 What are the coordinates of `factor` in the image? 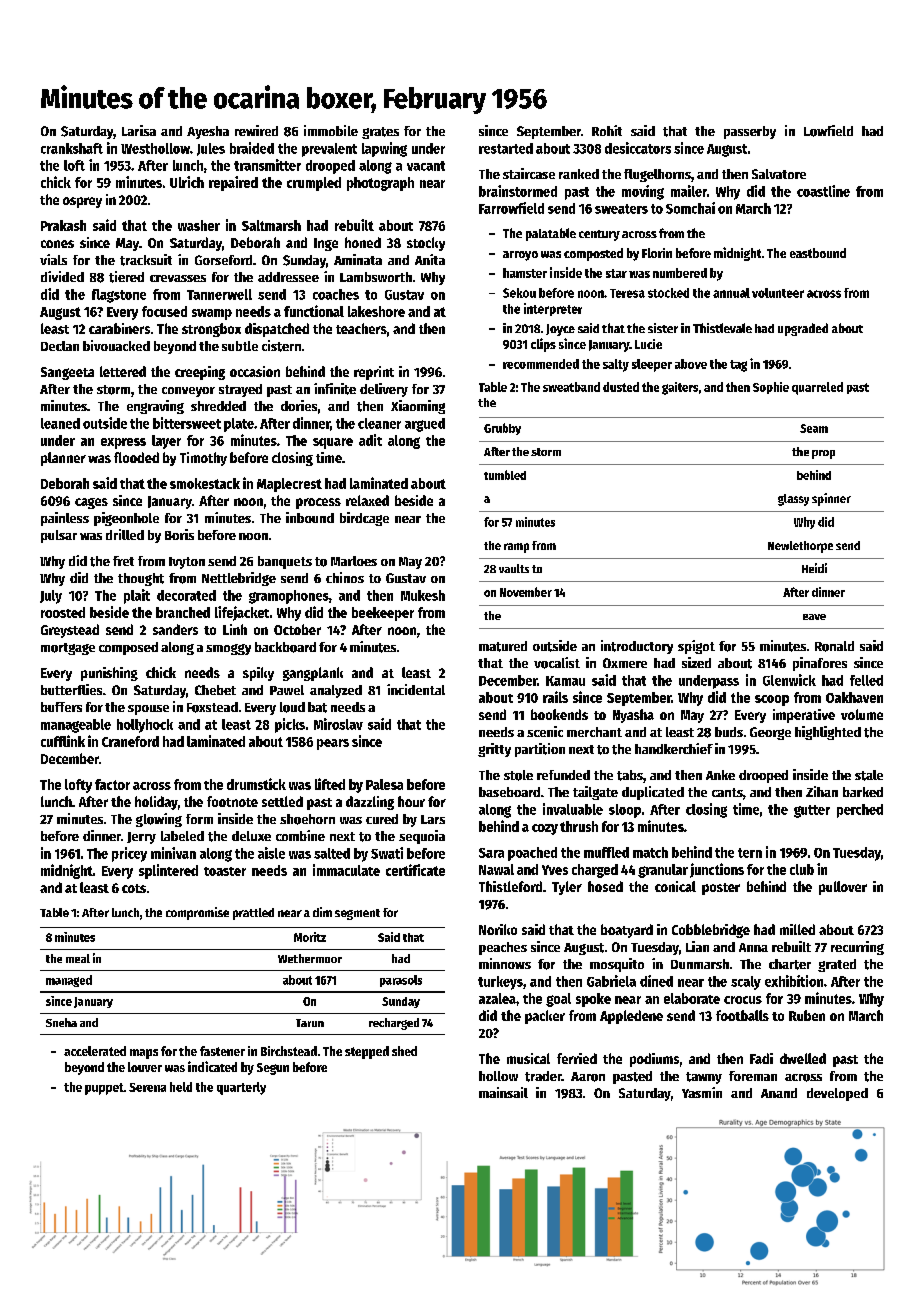 It's located at (112, 784).
